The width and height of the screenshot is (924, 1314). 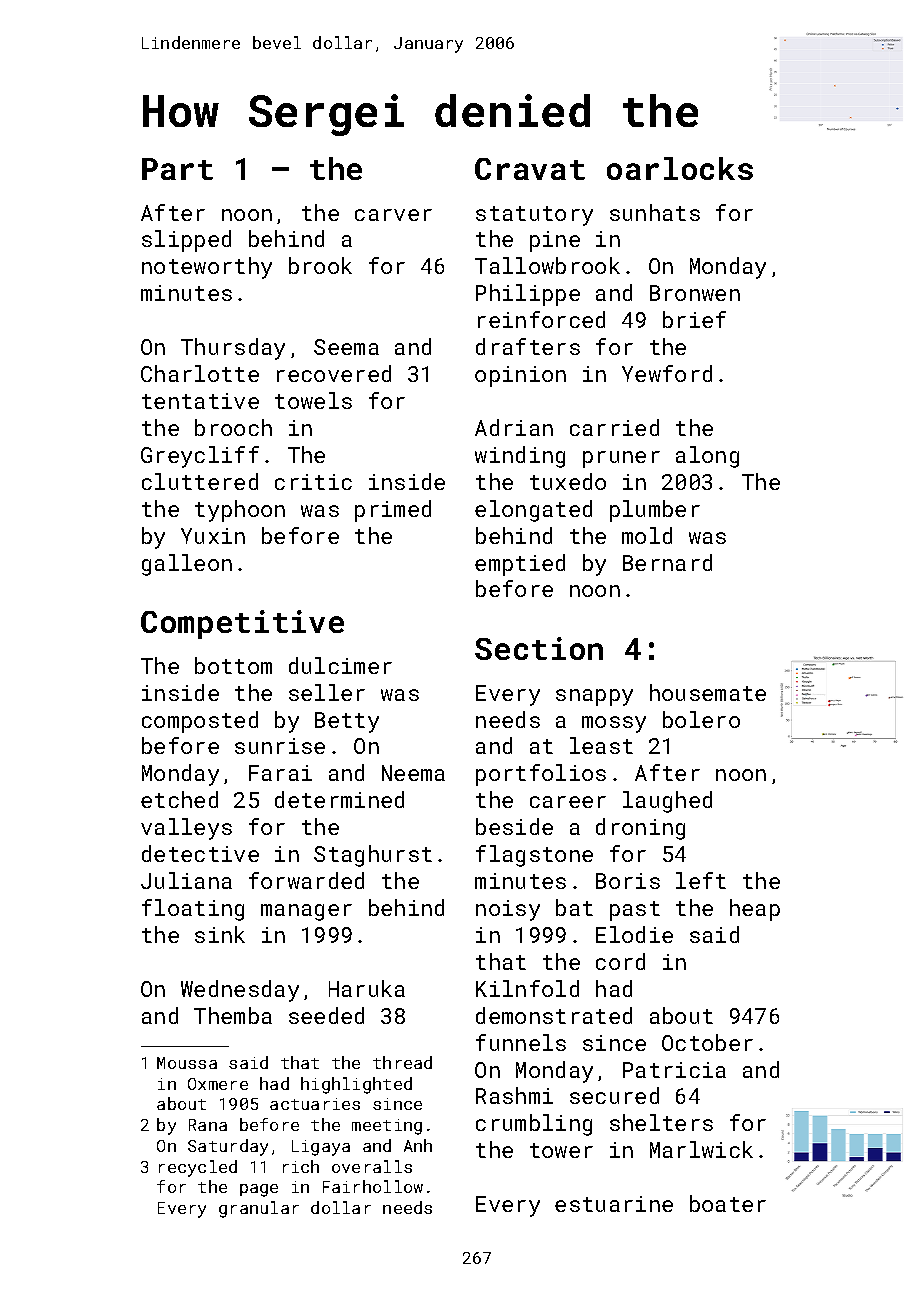 I want to click on recycled, so click(x=198, y=1168).
